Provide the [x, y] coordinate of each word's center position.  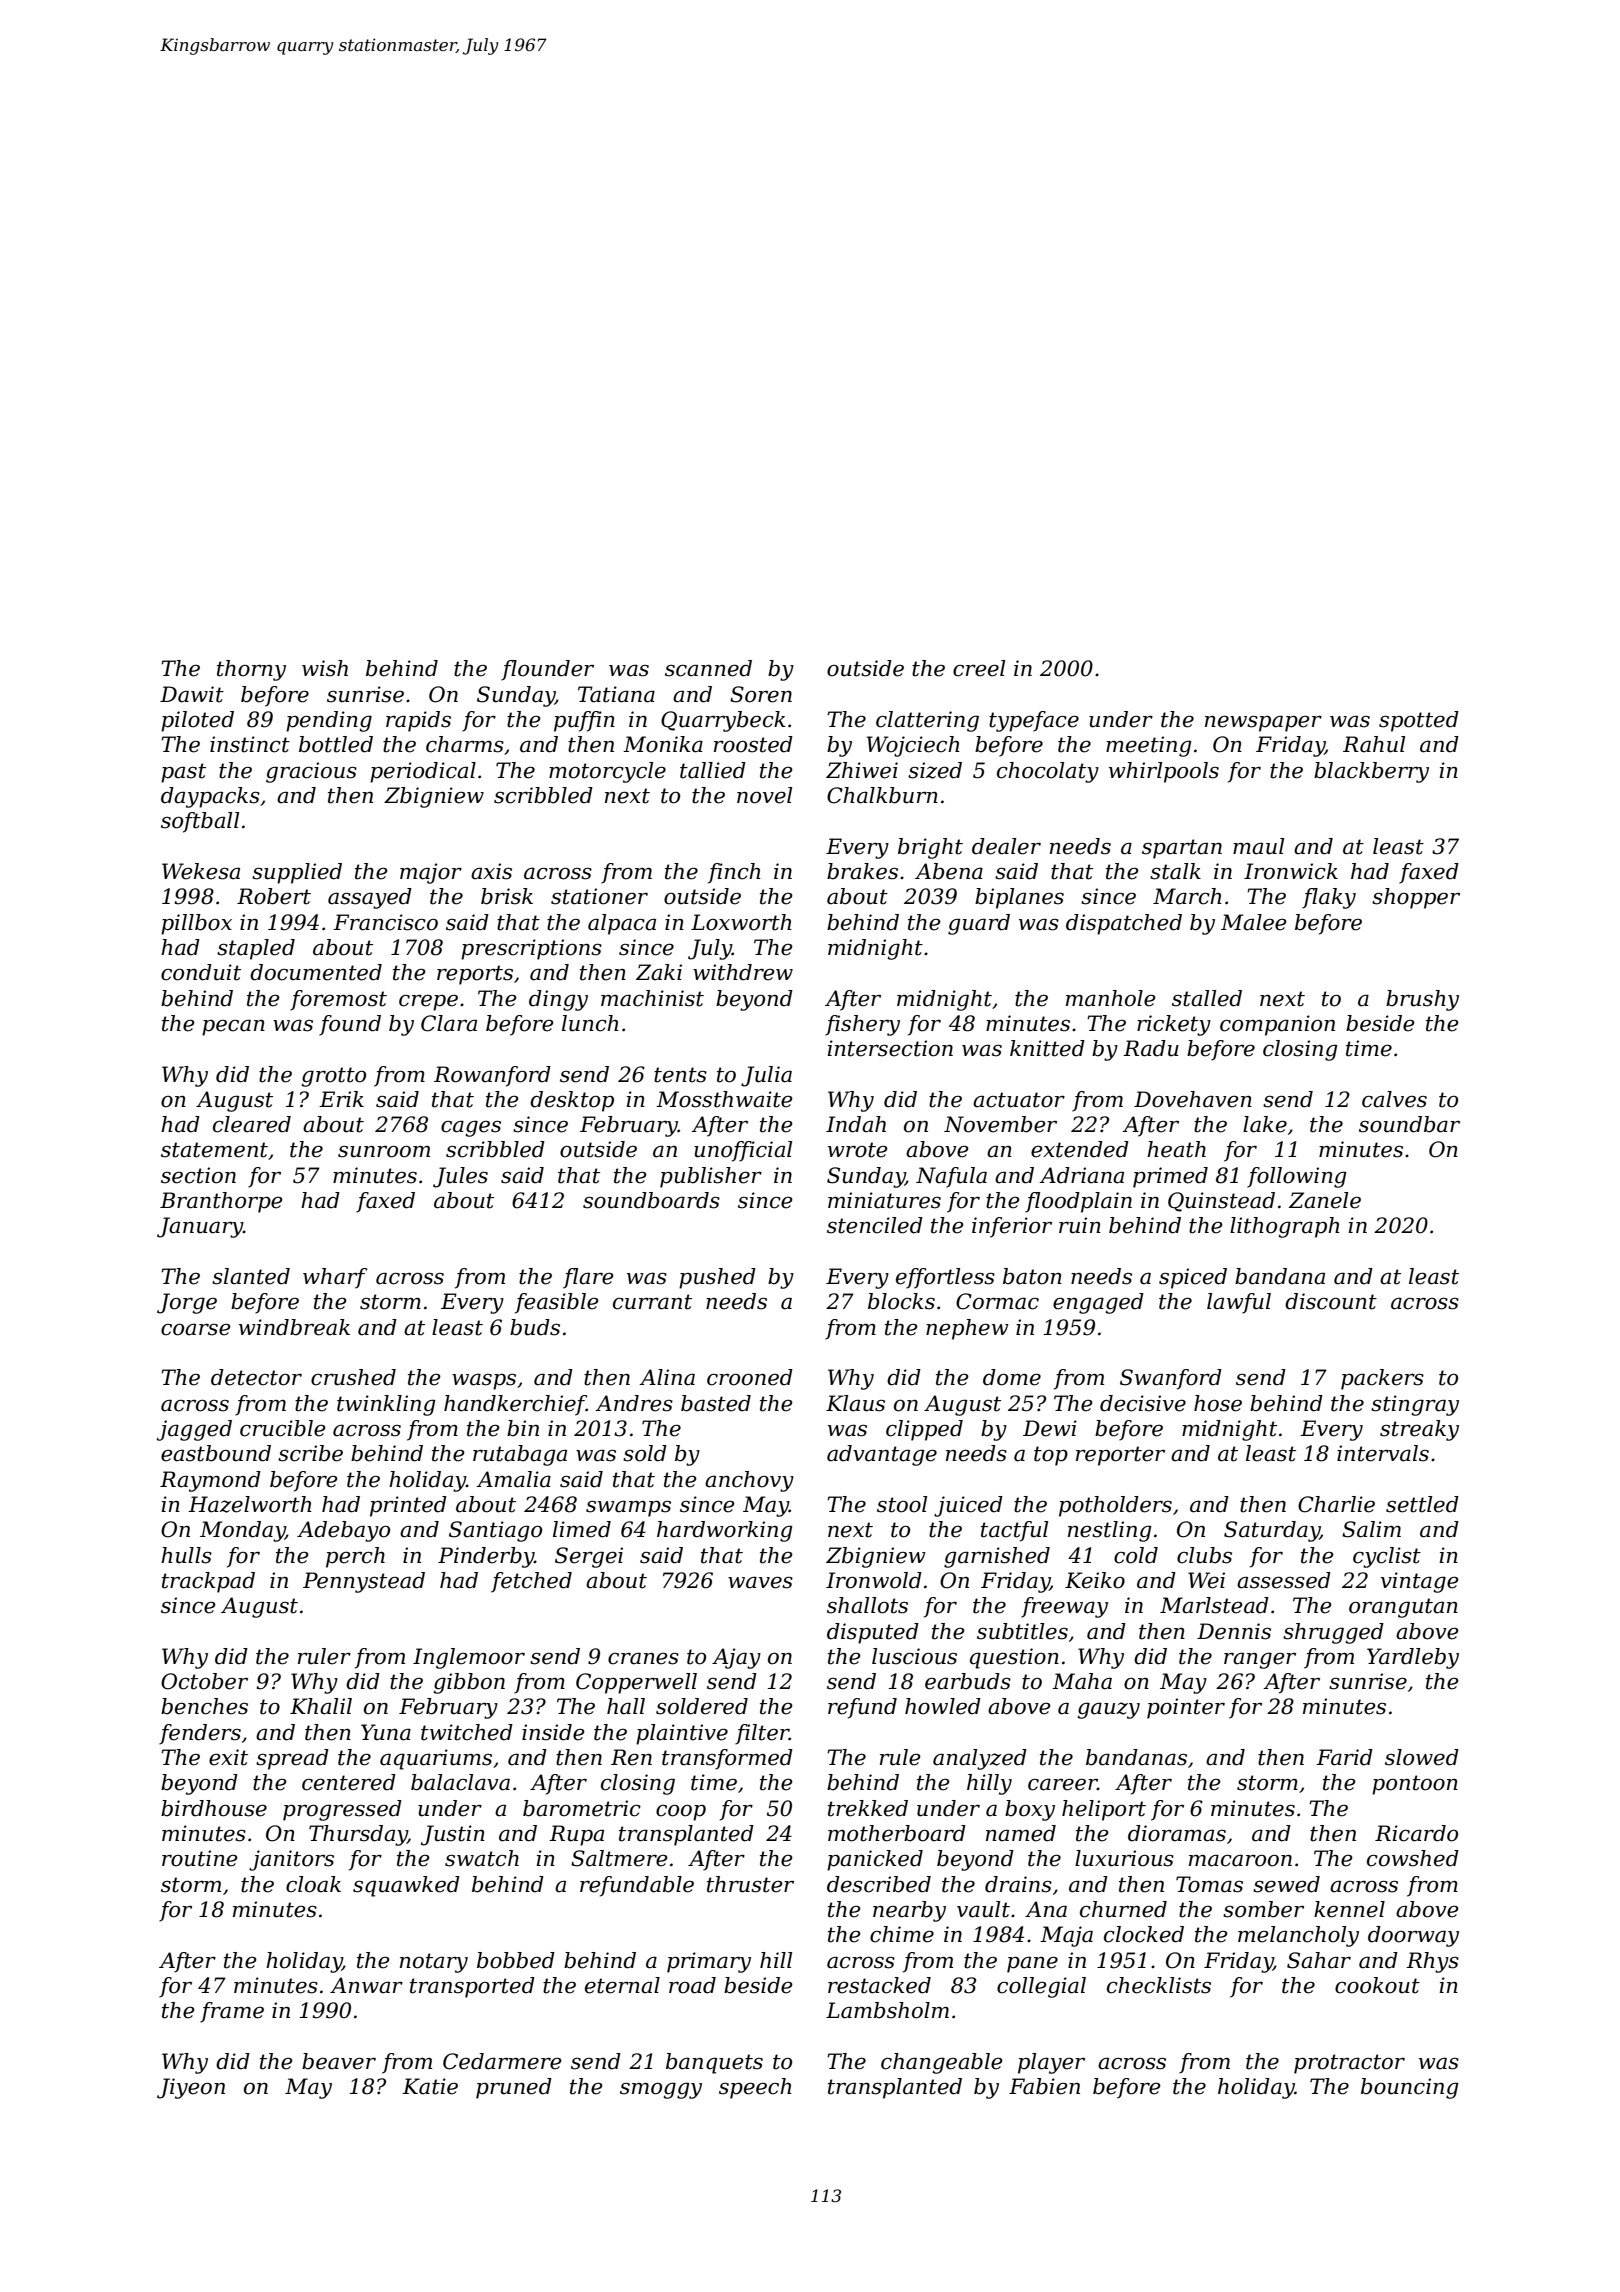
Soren [761, 694]
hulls [186, 1555]
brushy [1422, 1000]
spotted [1419, 721]
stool [902, 1504]
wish [325, 668]
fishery [862, 1025]
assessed [1284, 1580]
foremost [338, 1000]
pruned [514, 2088]
